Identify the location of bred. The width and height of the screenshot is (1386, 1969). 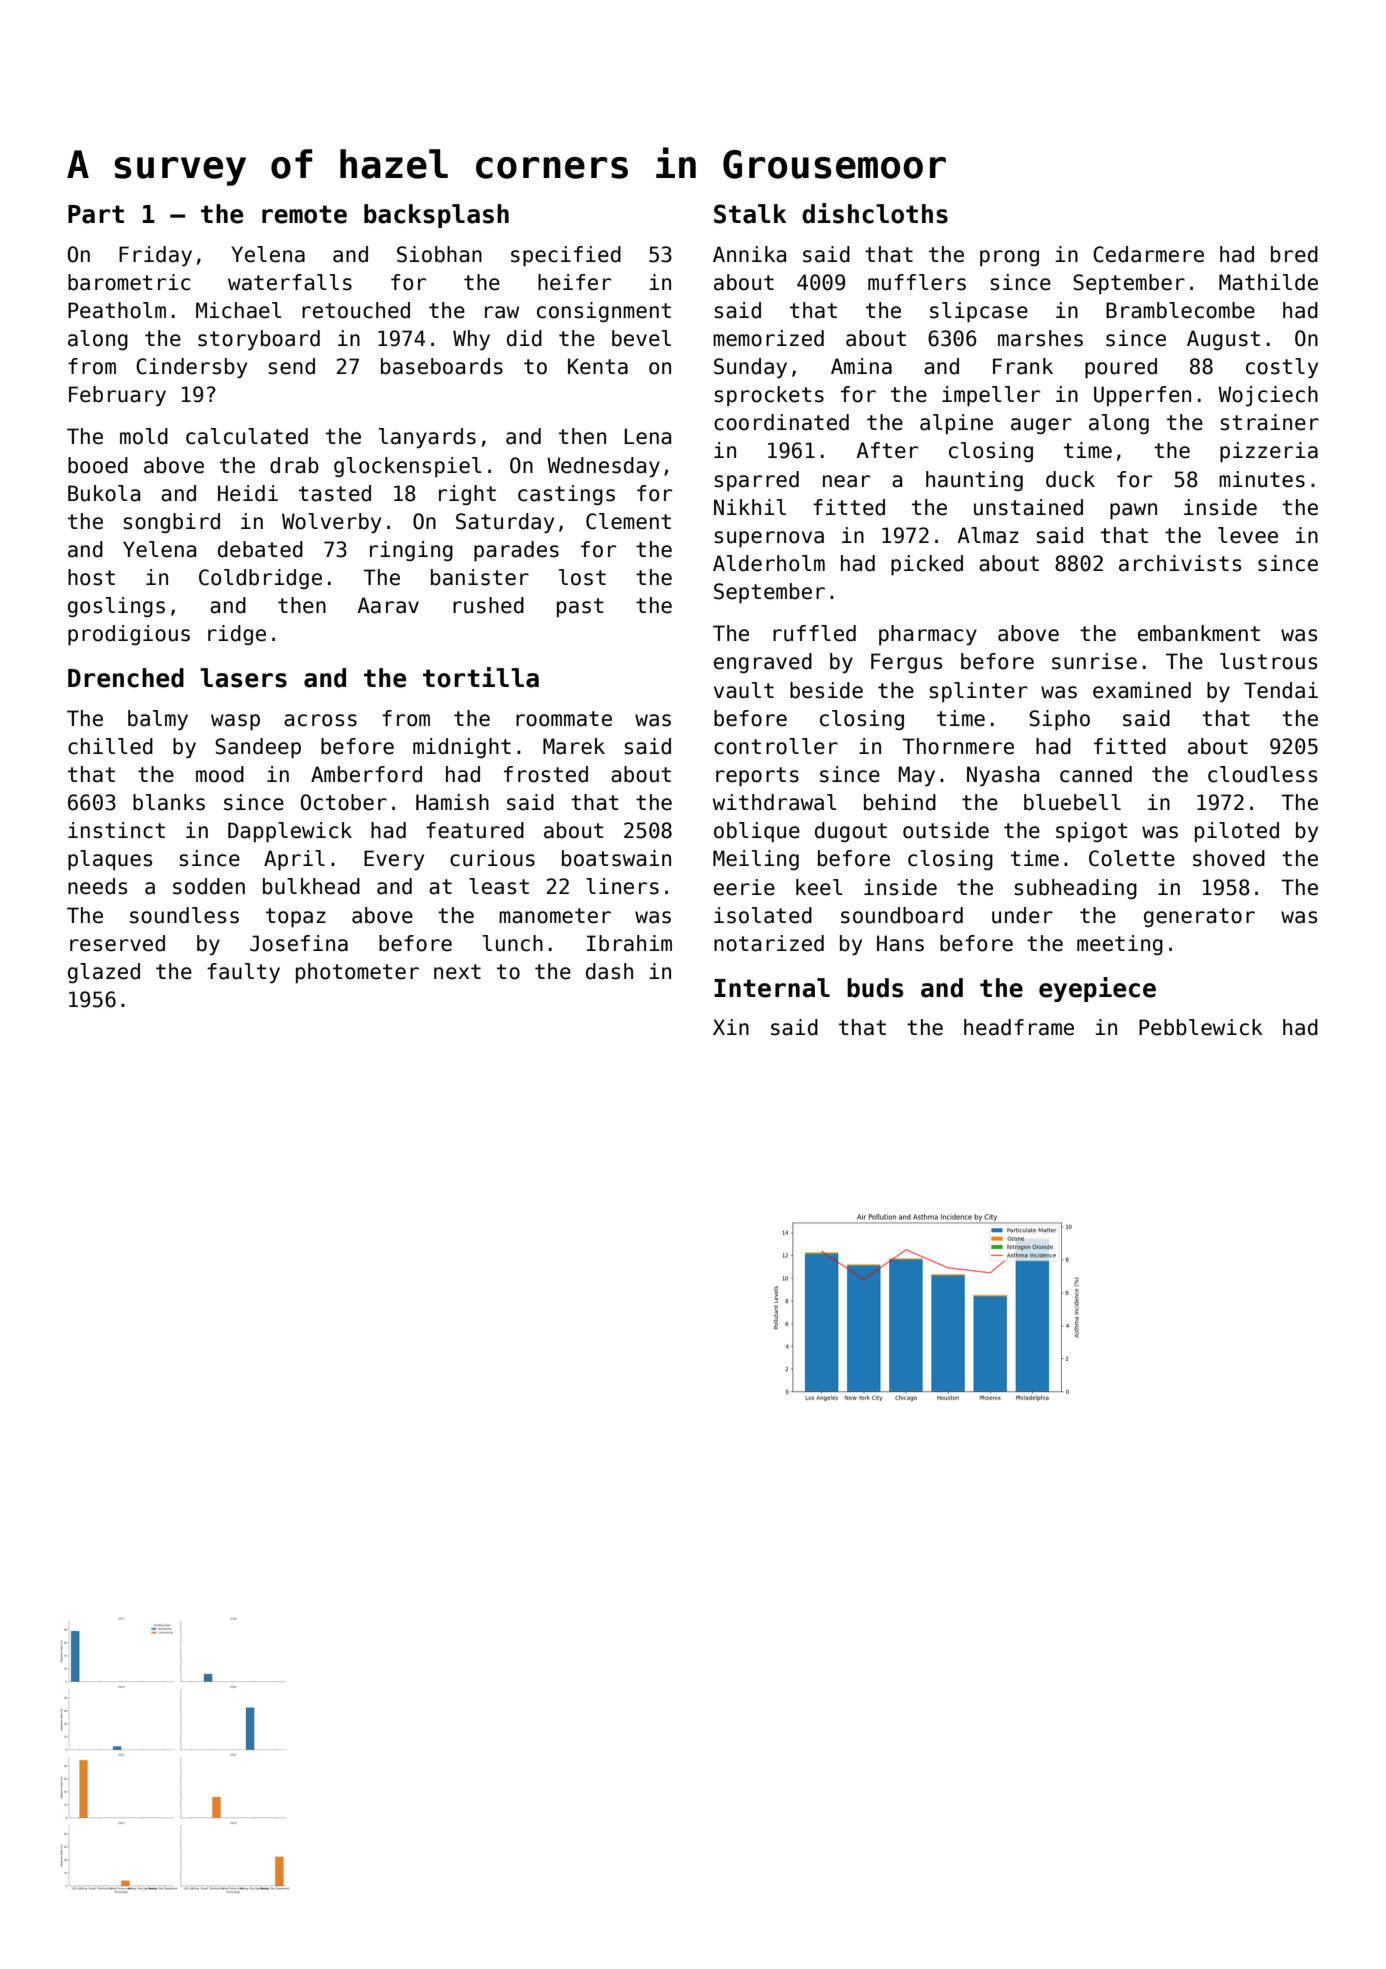
(1294, 254).
